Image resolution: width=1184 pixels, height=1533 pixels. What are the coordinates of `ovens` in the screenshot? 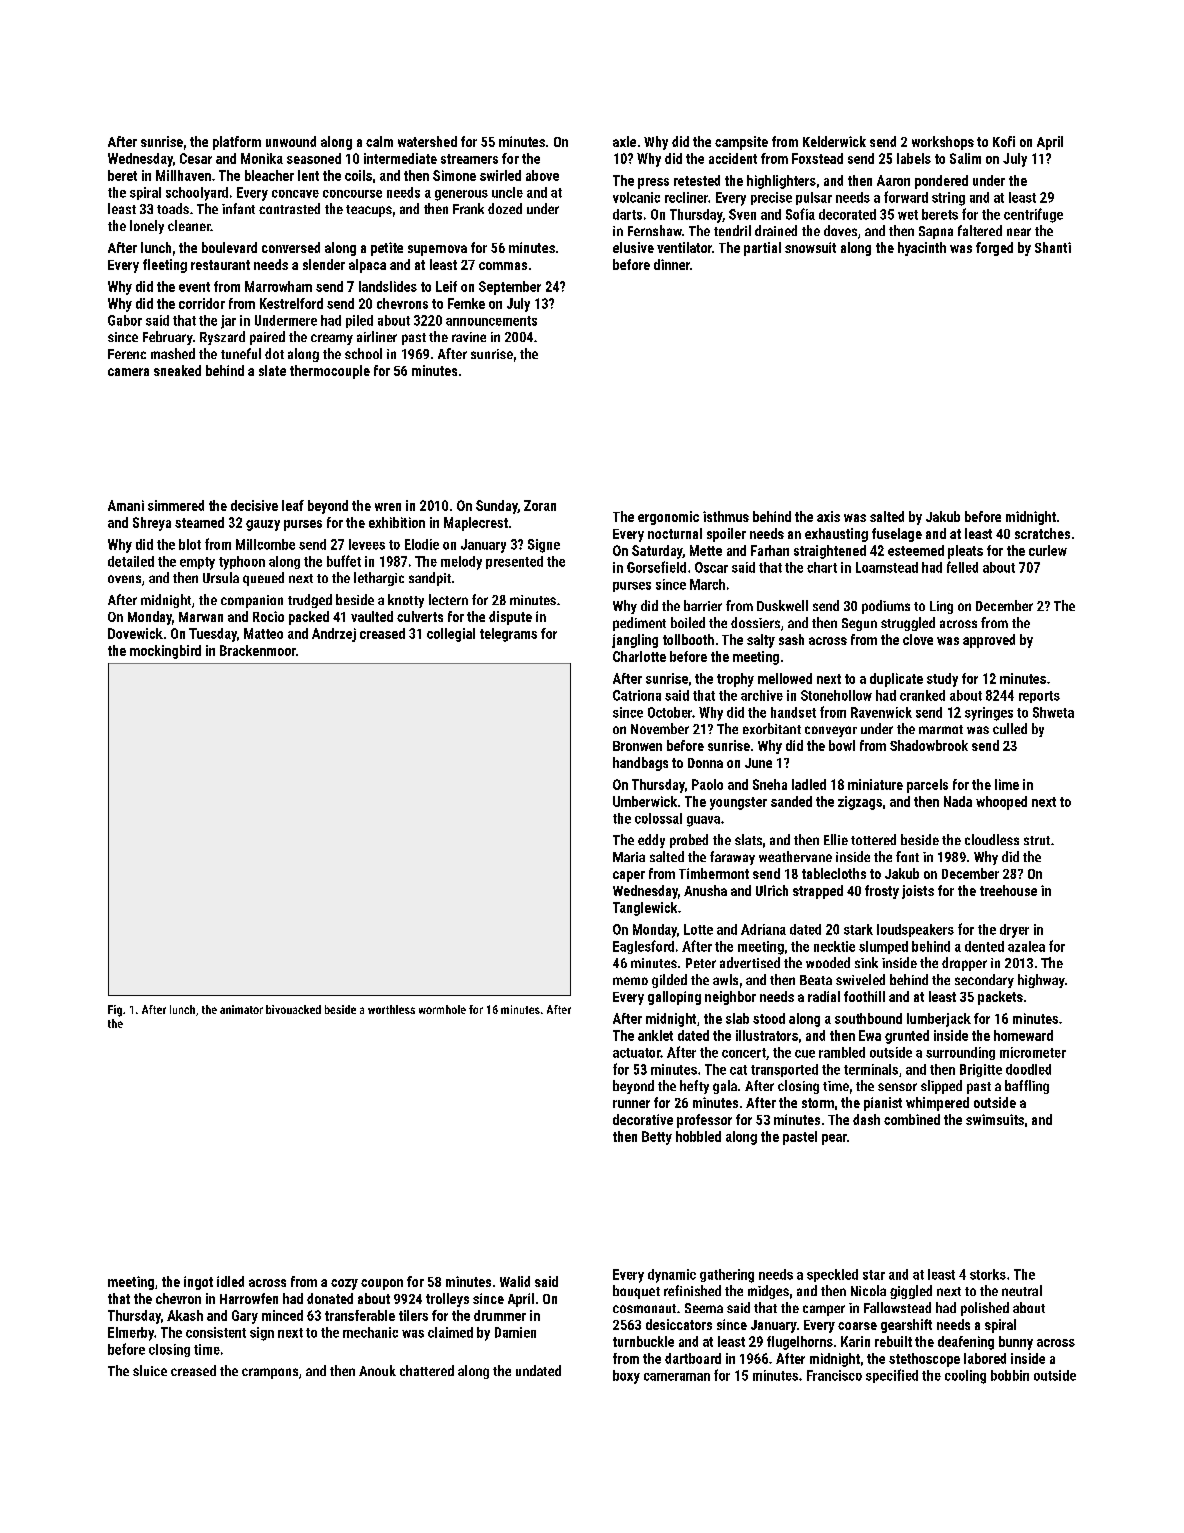 It's located at (124, 579).
